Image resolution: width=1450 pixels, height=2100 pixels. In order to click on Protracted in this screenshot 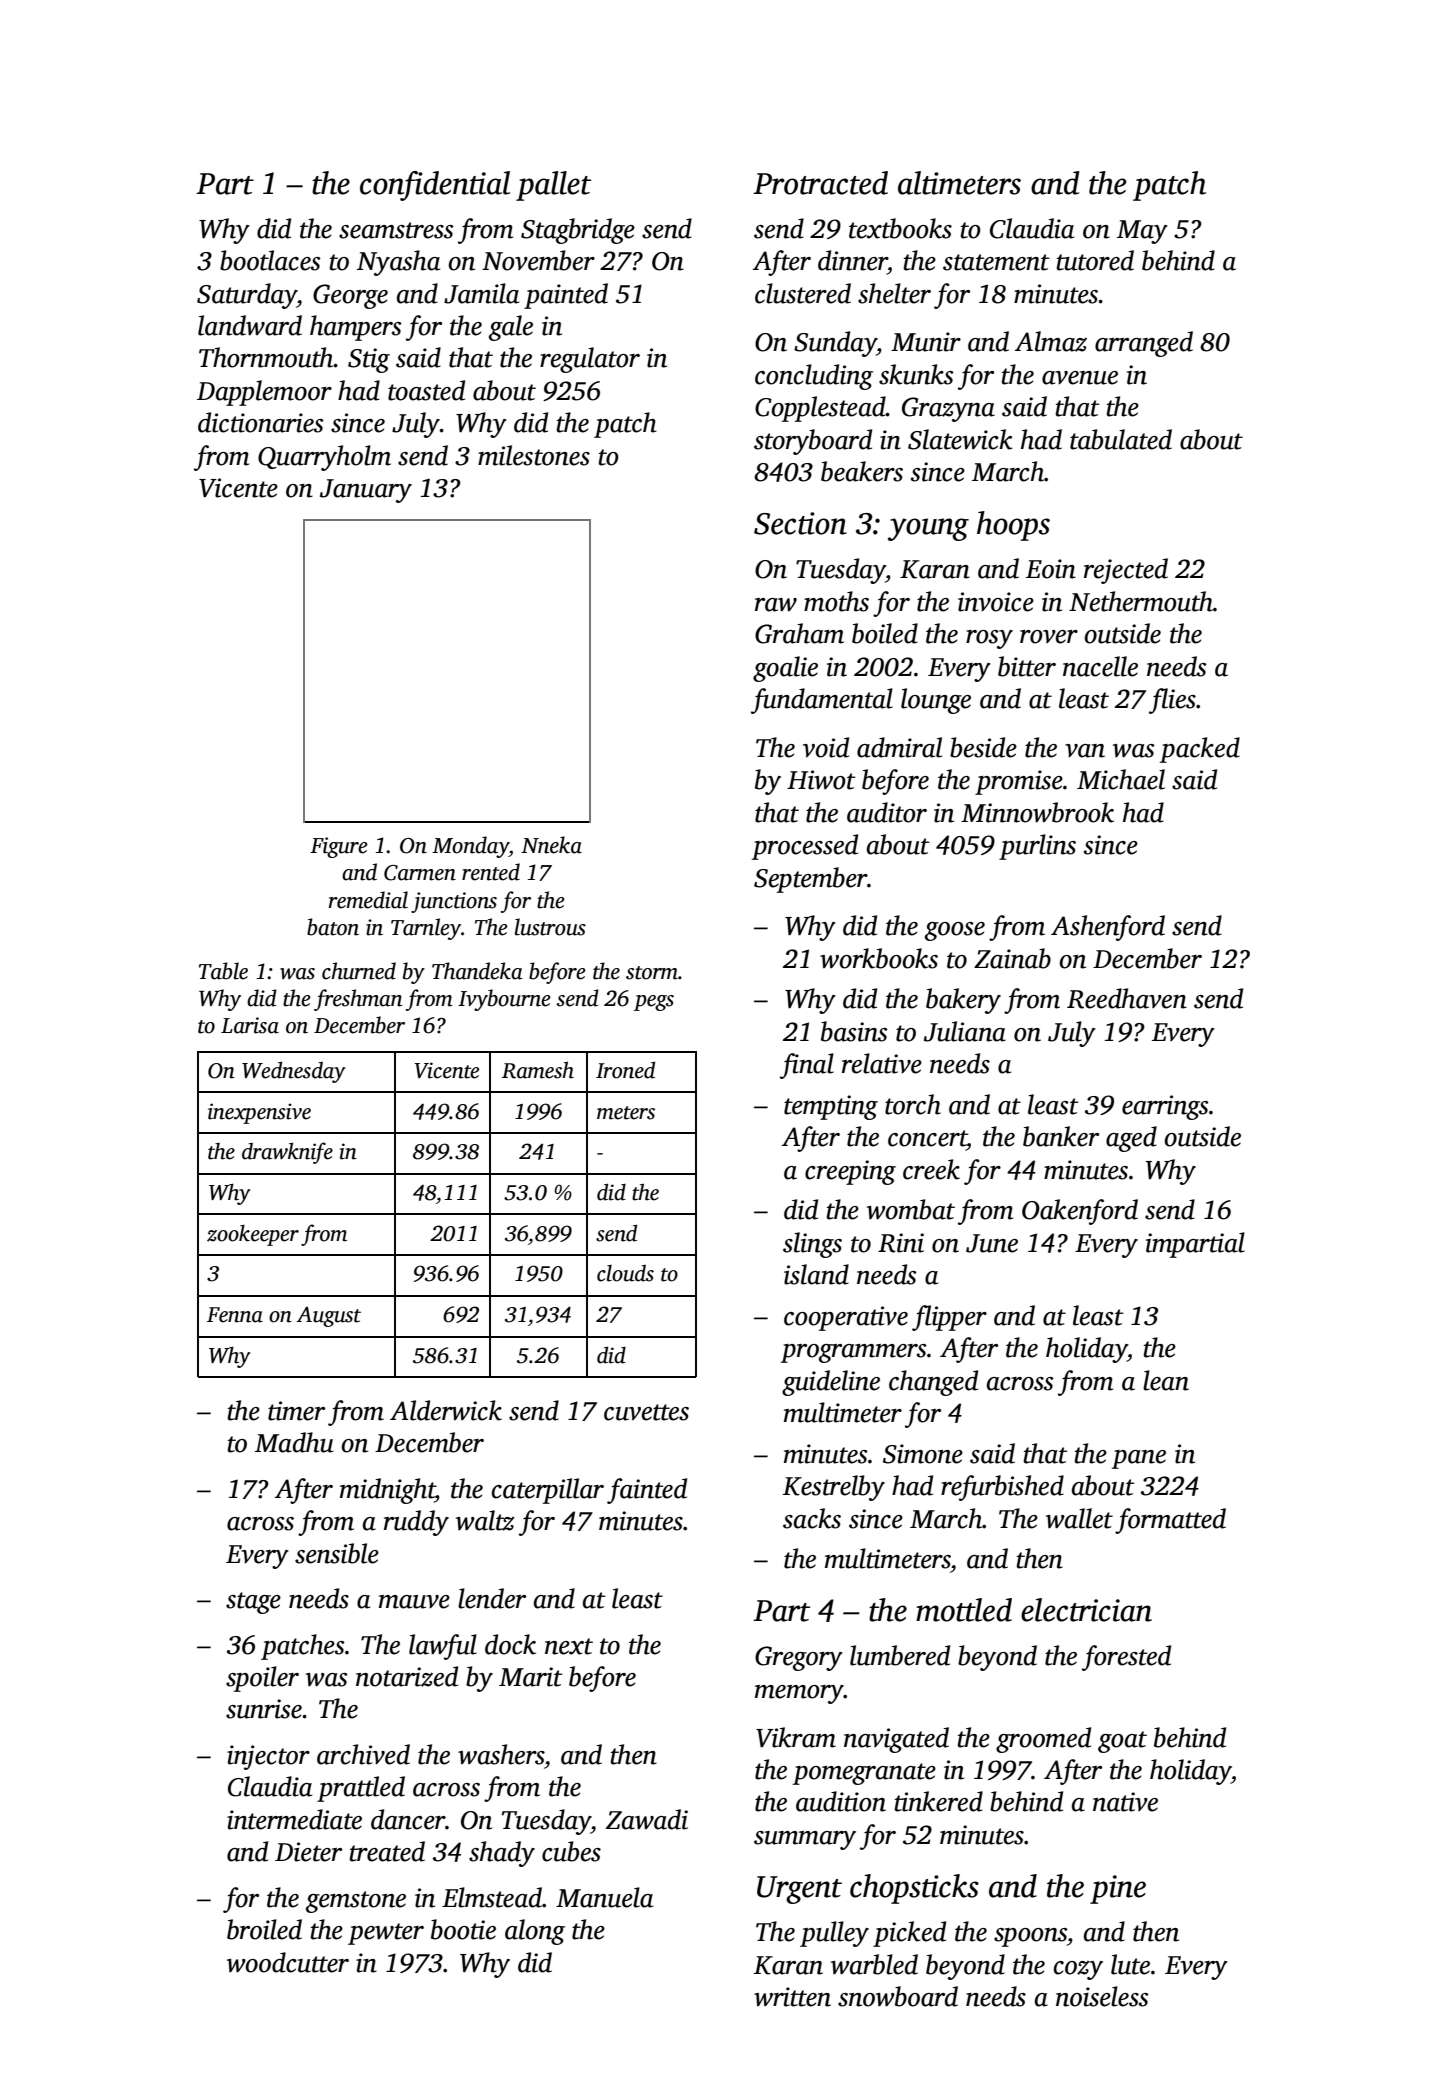, I will do `click(820, 183)`.
